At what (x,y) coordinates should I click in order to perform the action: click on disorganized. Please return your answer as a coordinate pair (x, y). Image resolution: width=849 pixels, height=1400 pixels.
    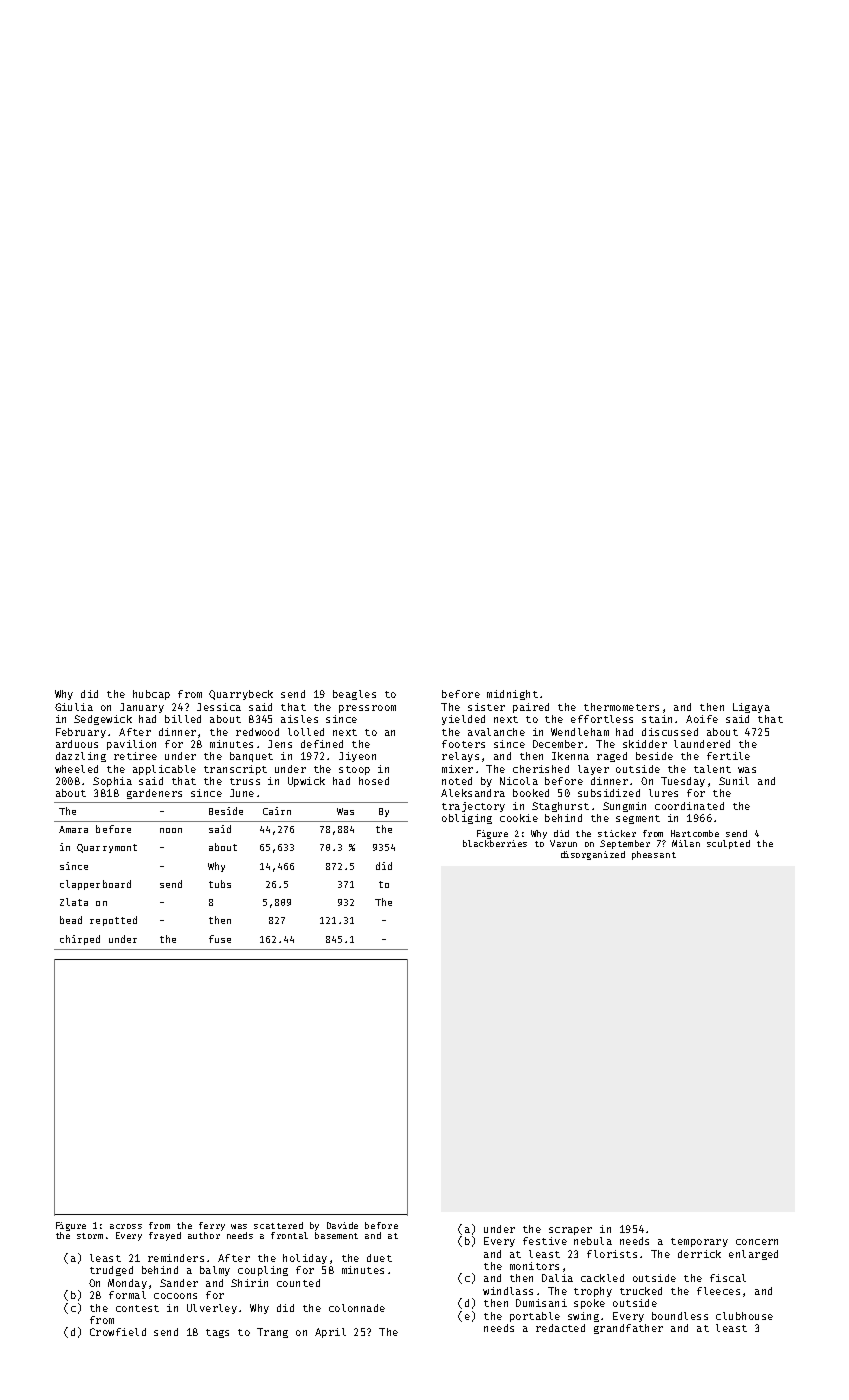
    Looking at the image, I should click on (593, 855).
